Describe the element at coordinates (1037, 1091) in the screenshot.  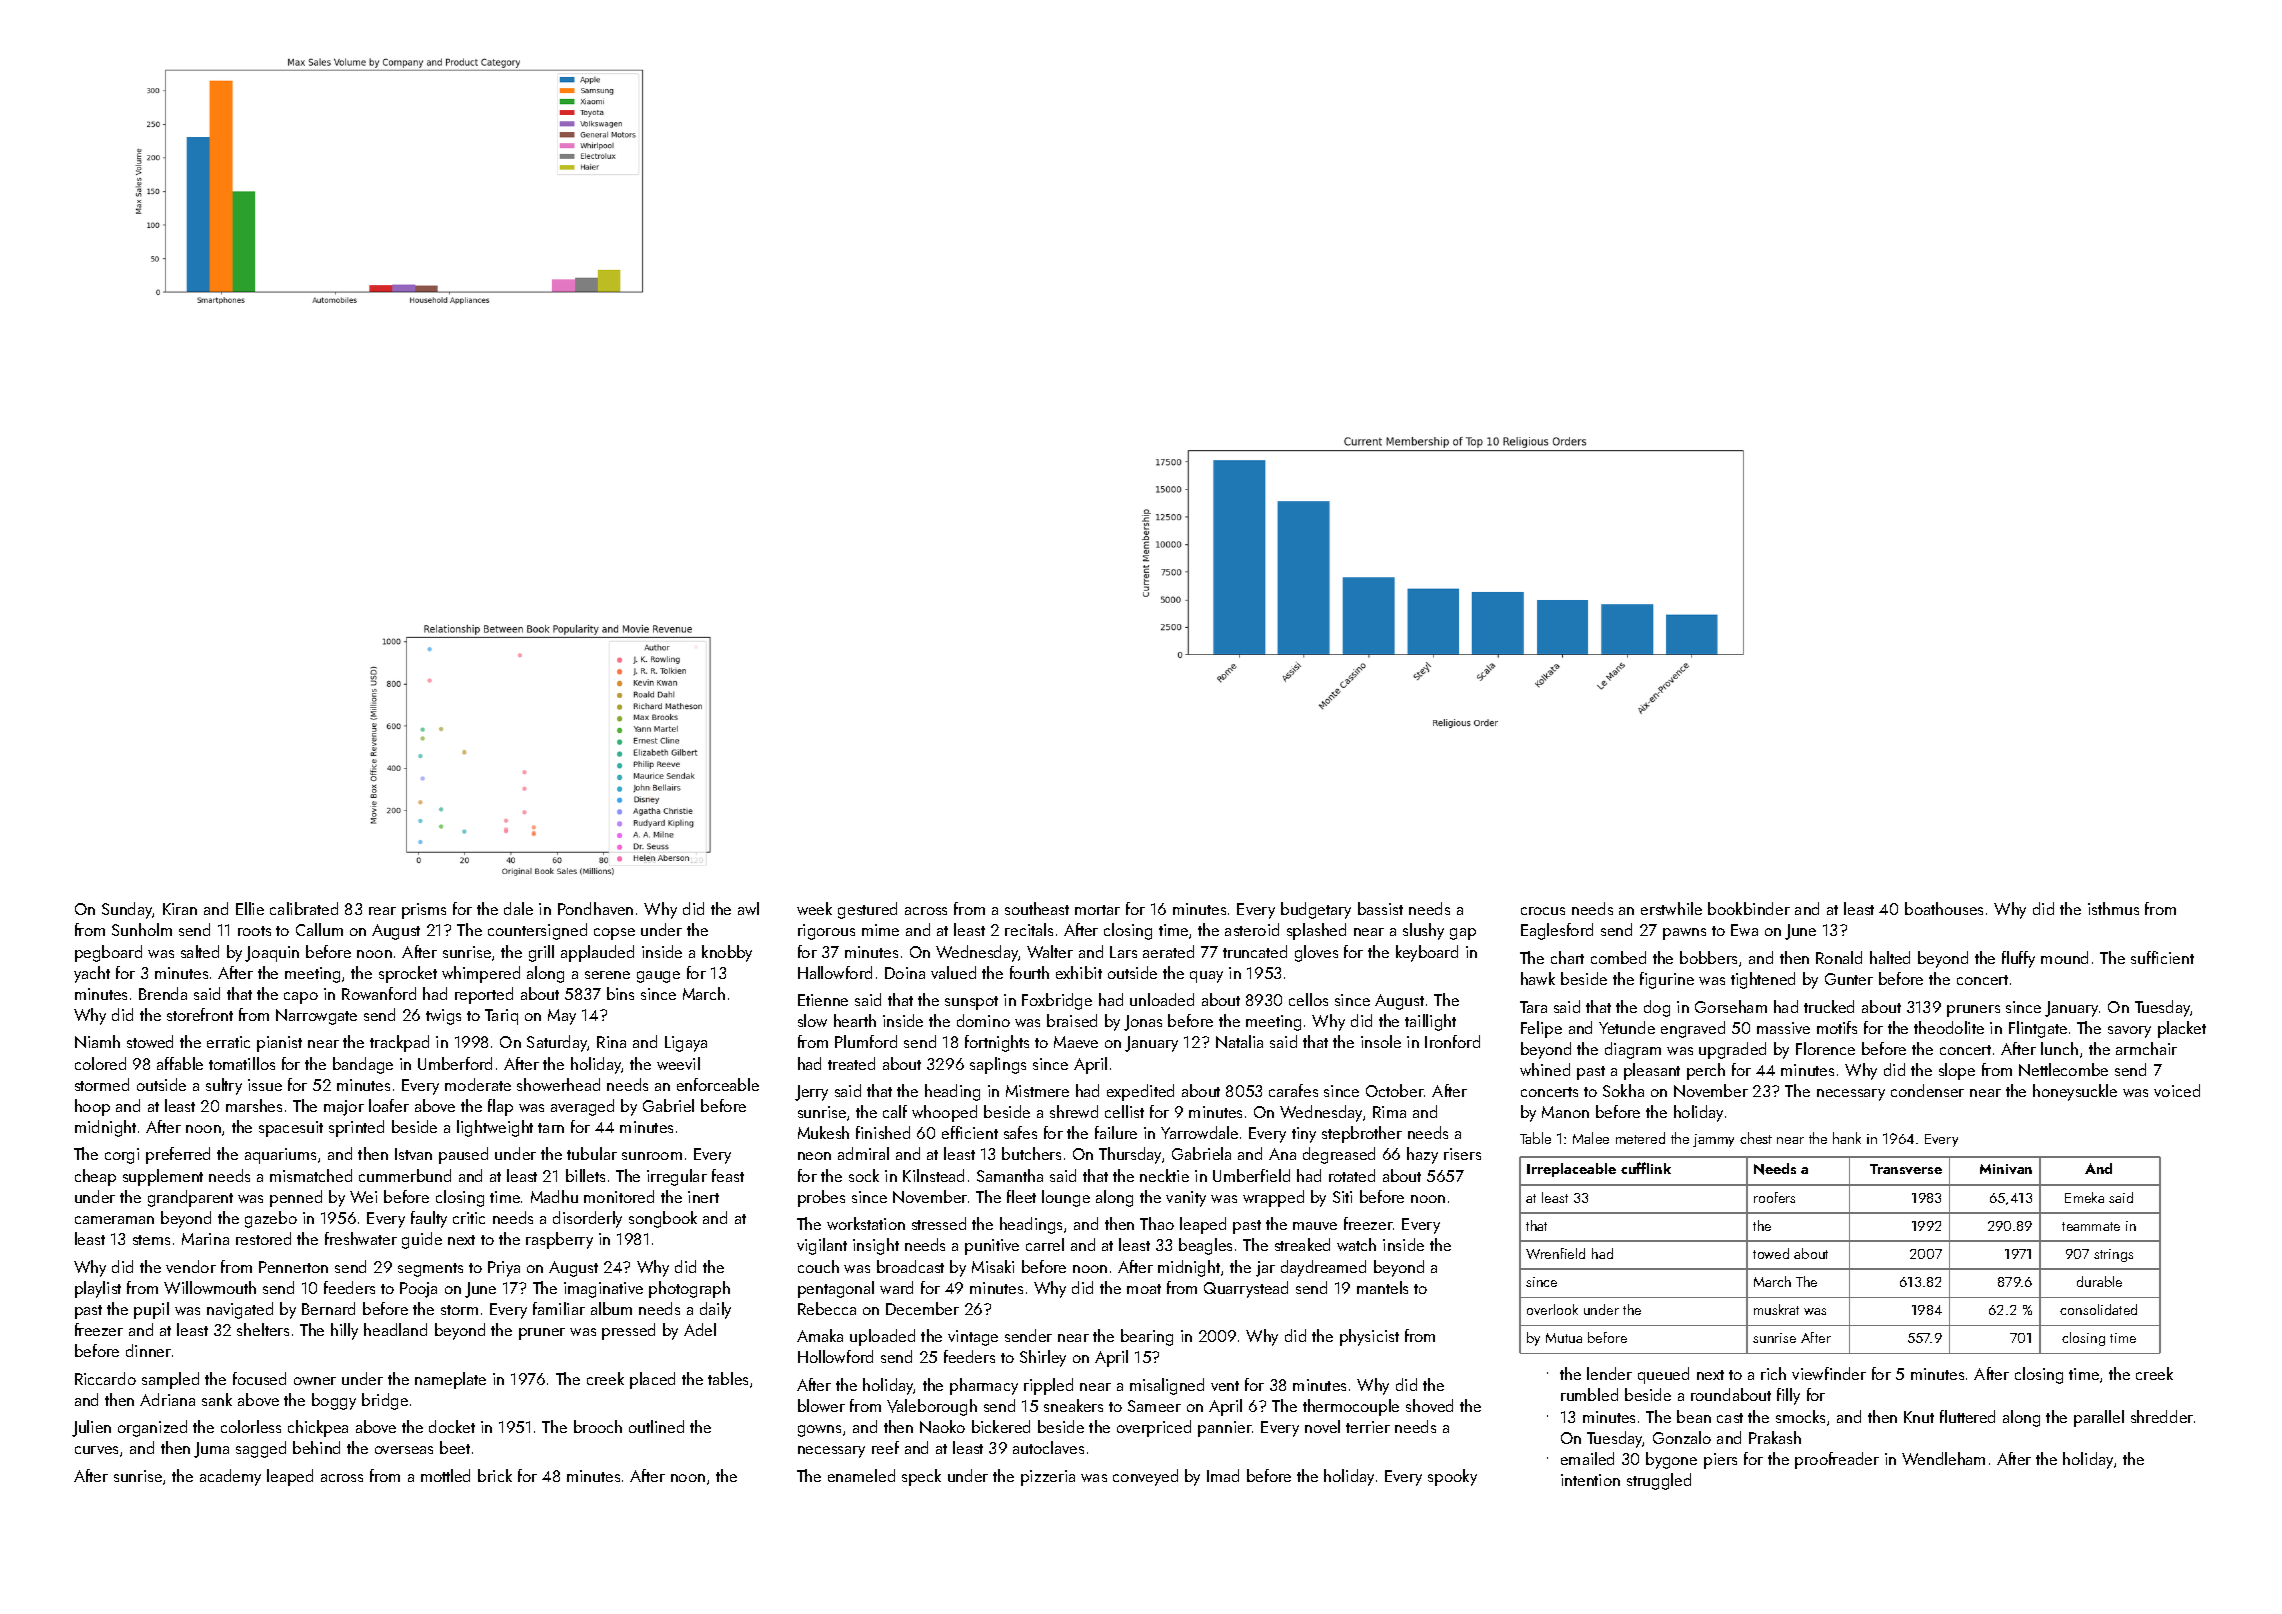
I see `Mistmere` at that location.
